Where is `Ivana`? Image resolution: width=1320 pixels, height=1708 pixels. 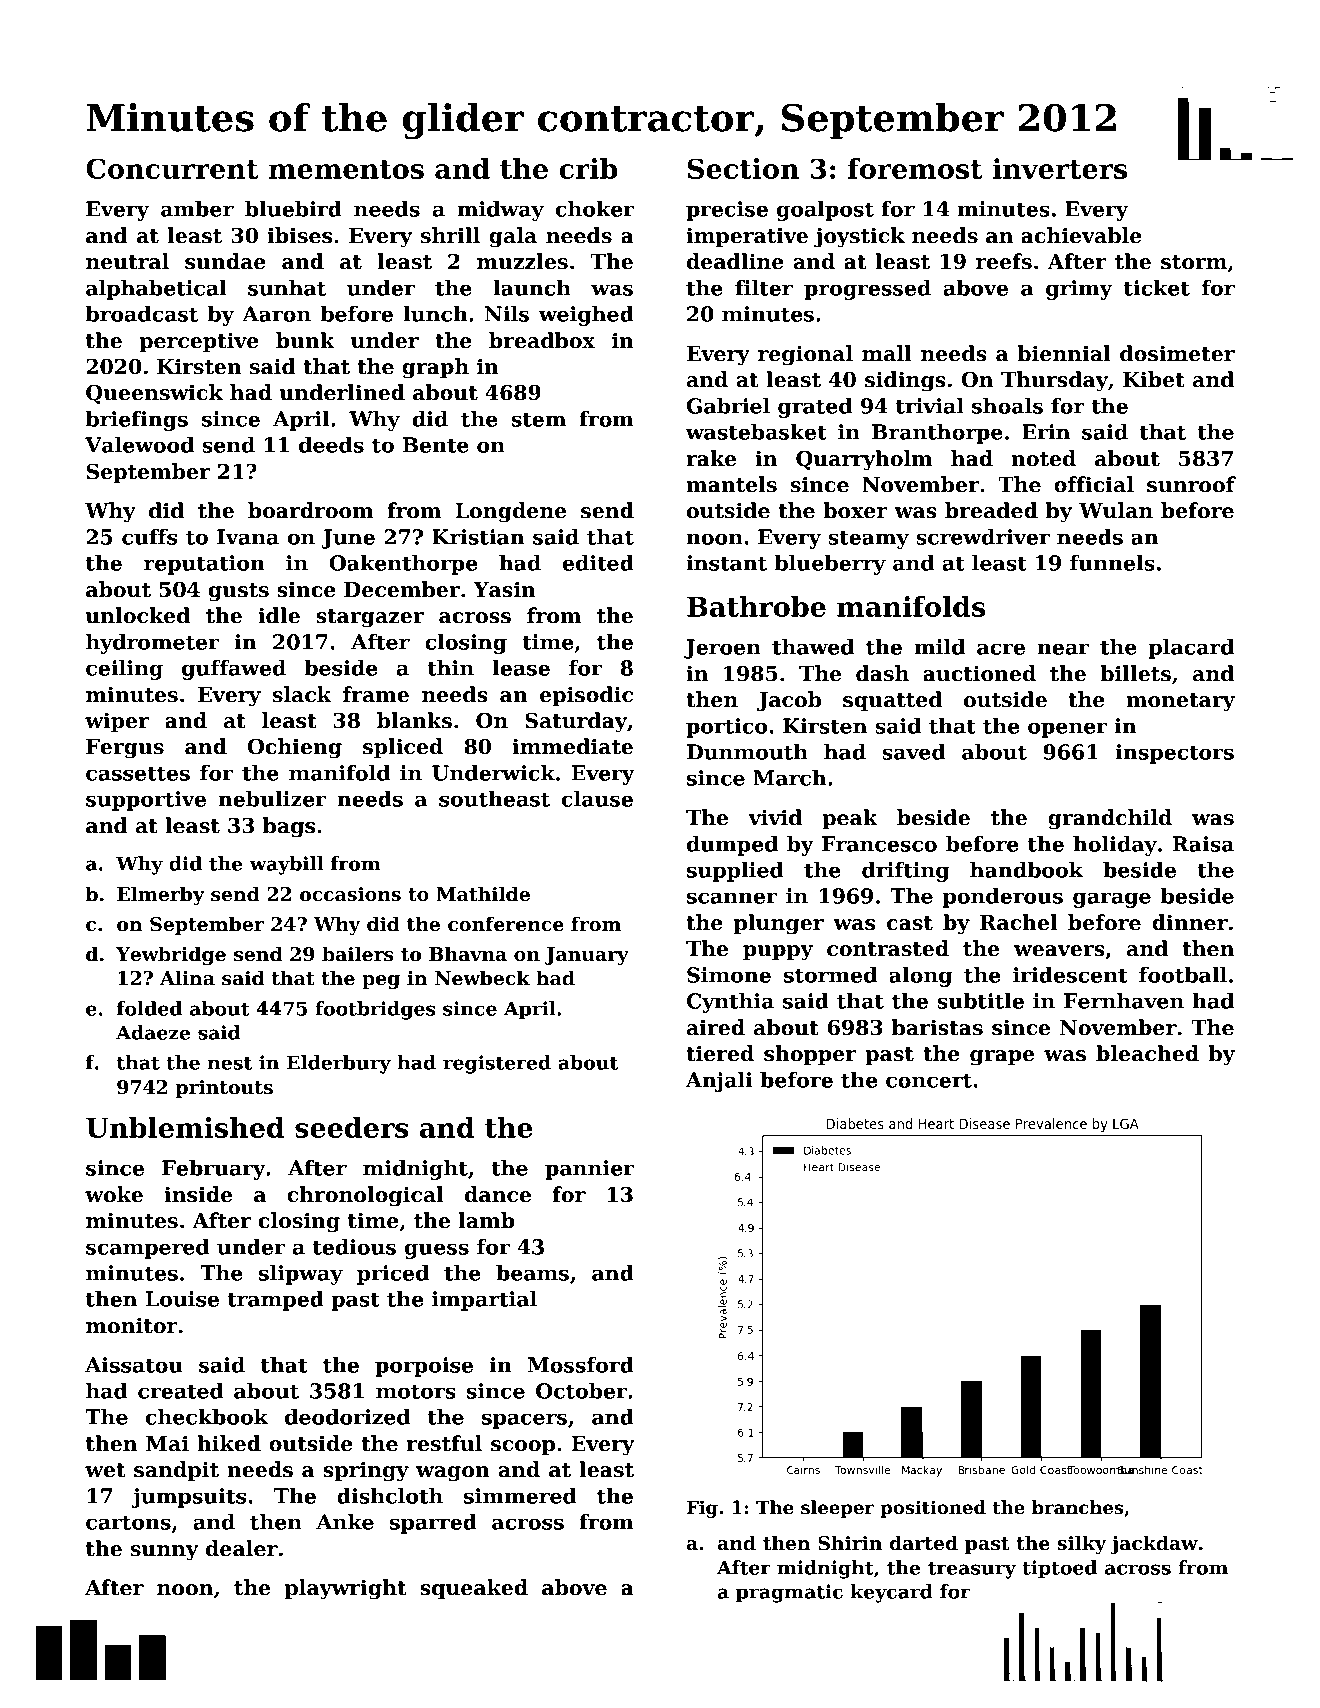 Ivana is located at coordinates (248, 537).
